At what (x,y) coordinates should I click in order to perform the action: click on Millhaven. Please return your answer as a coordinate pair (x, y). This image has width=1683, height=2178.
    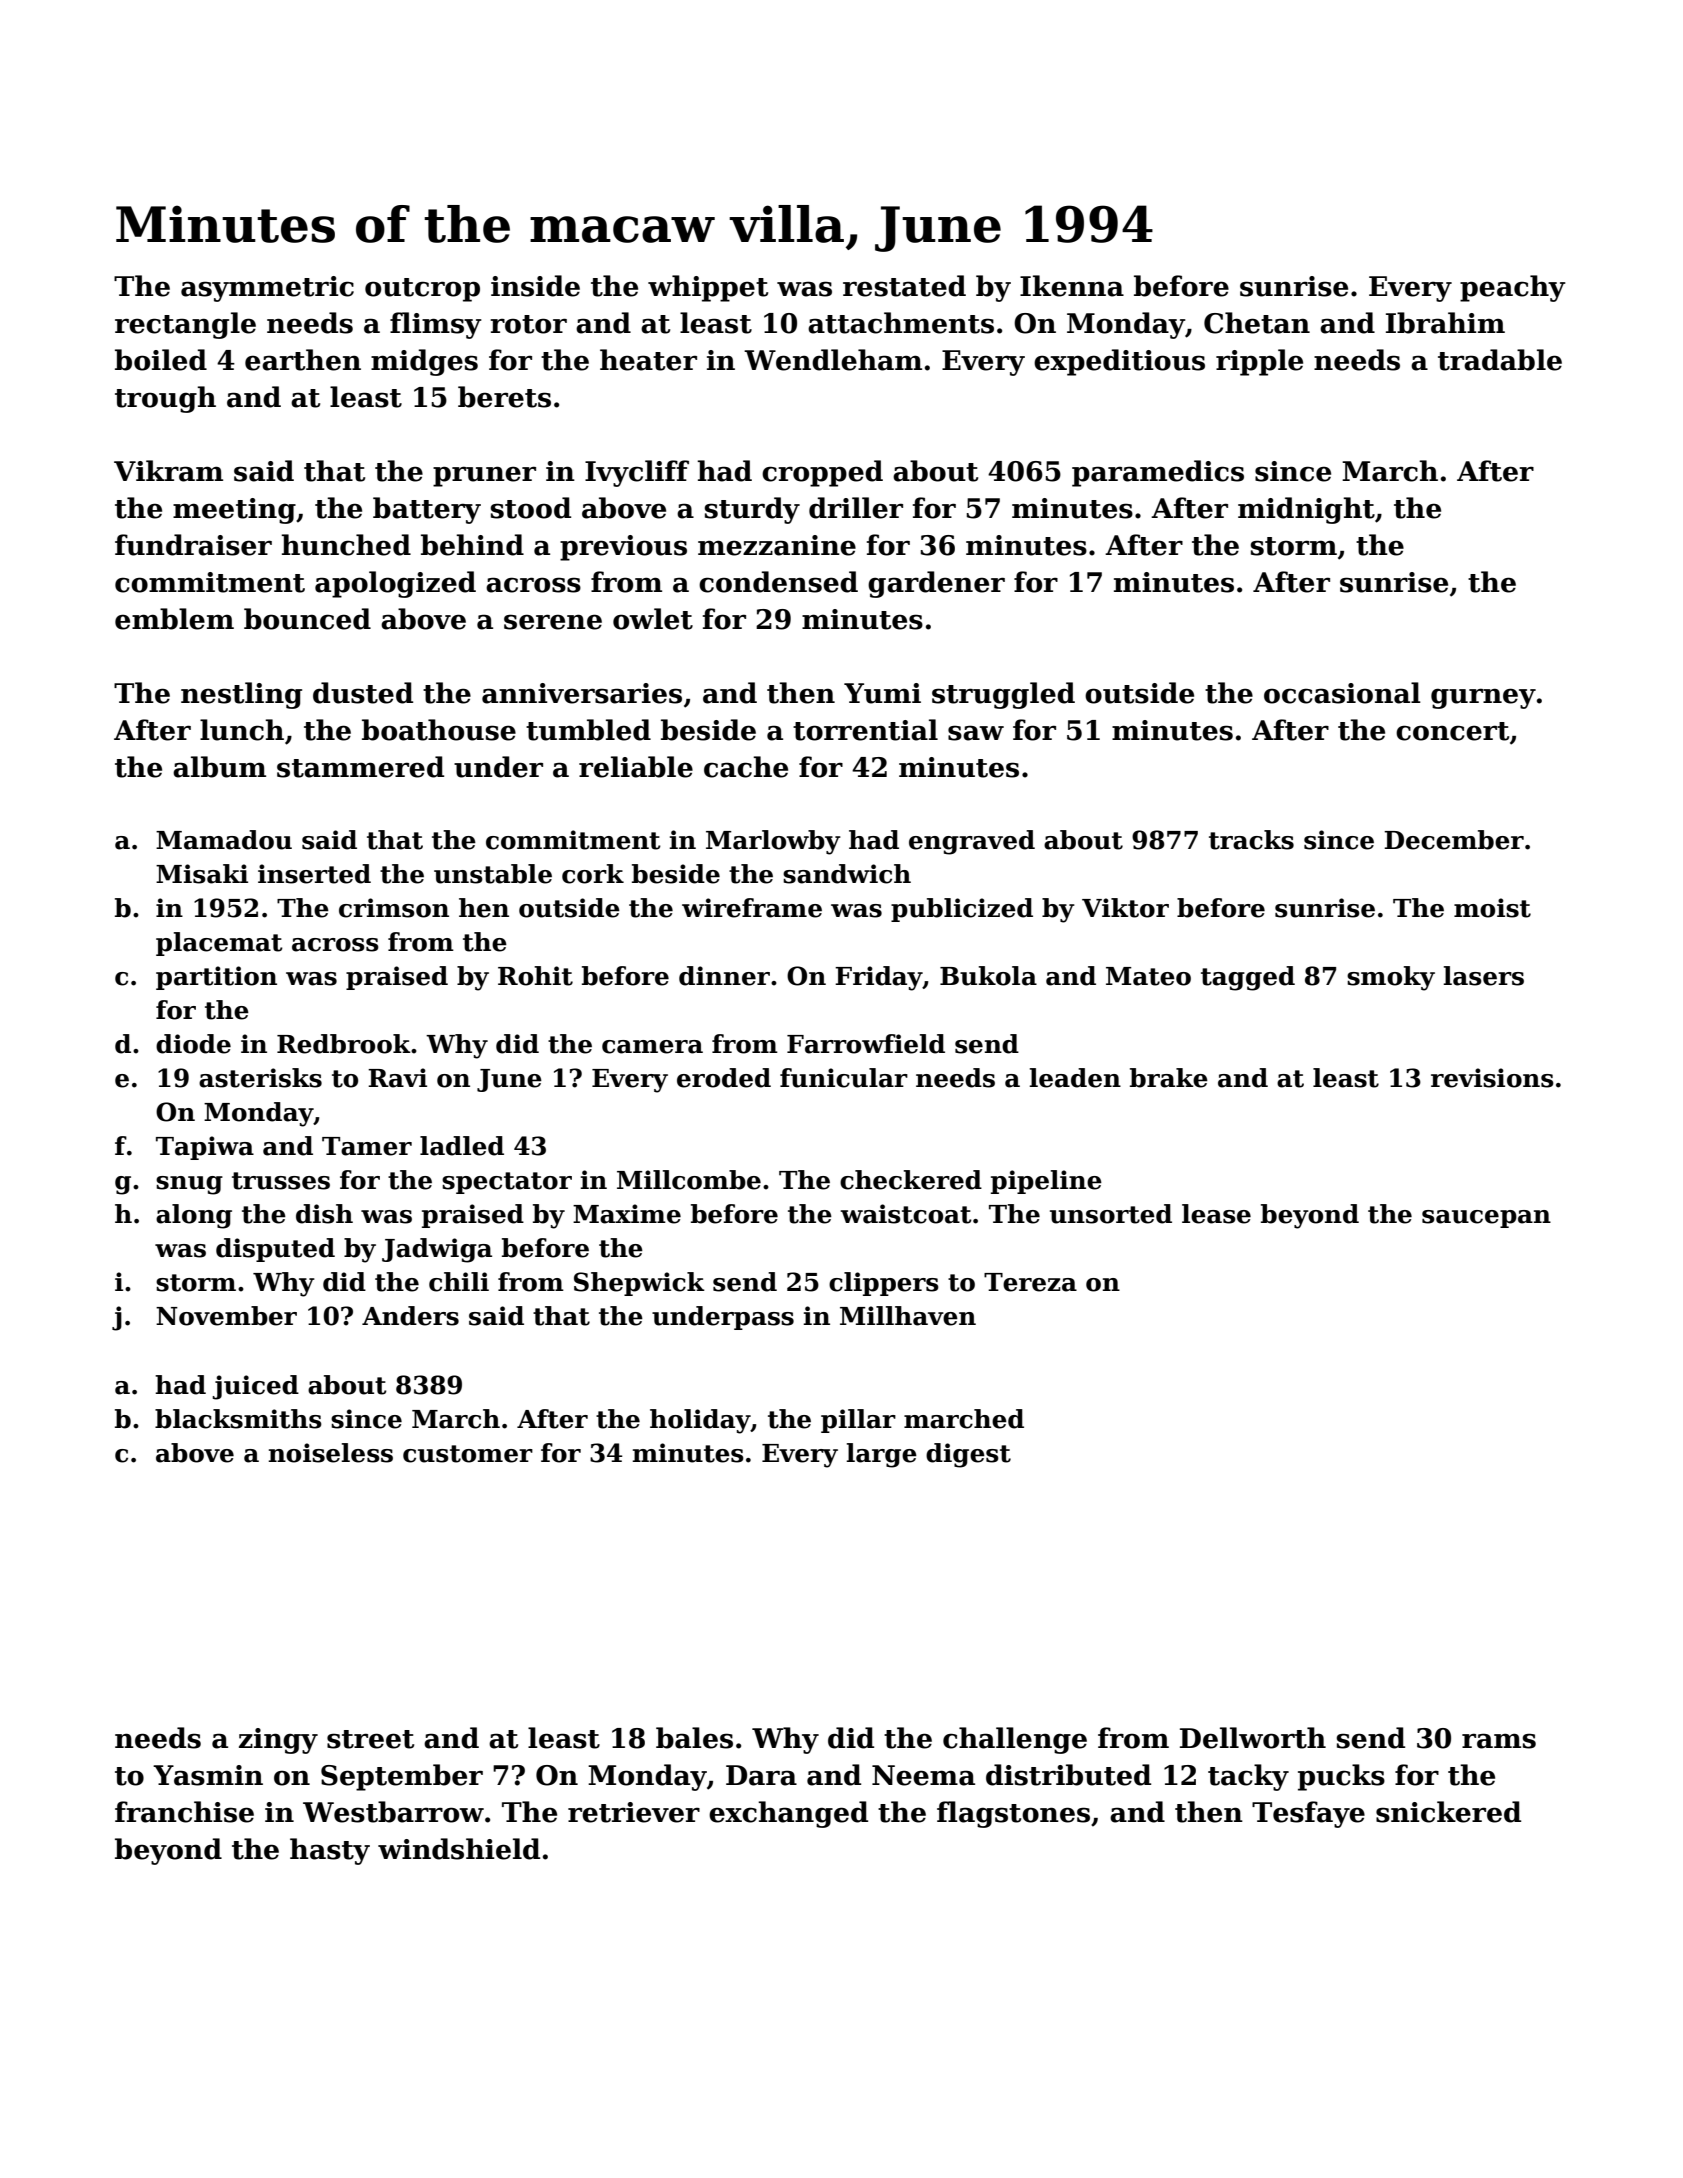
    Looking at the image, I should click on (908, 1316).
